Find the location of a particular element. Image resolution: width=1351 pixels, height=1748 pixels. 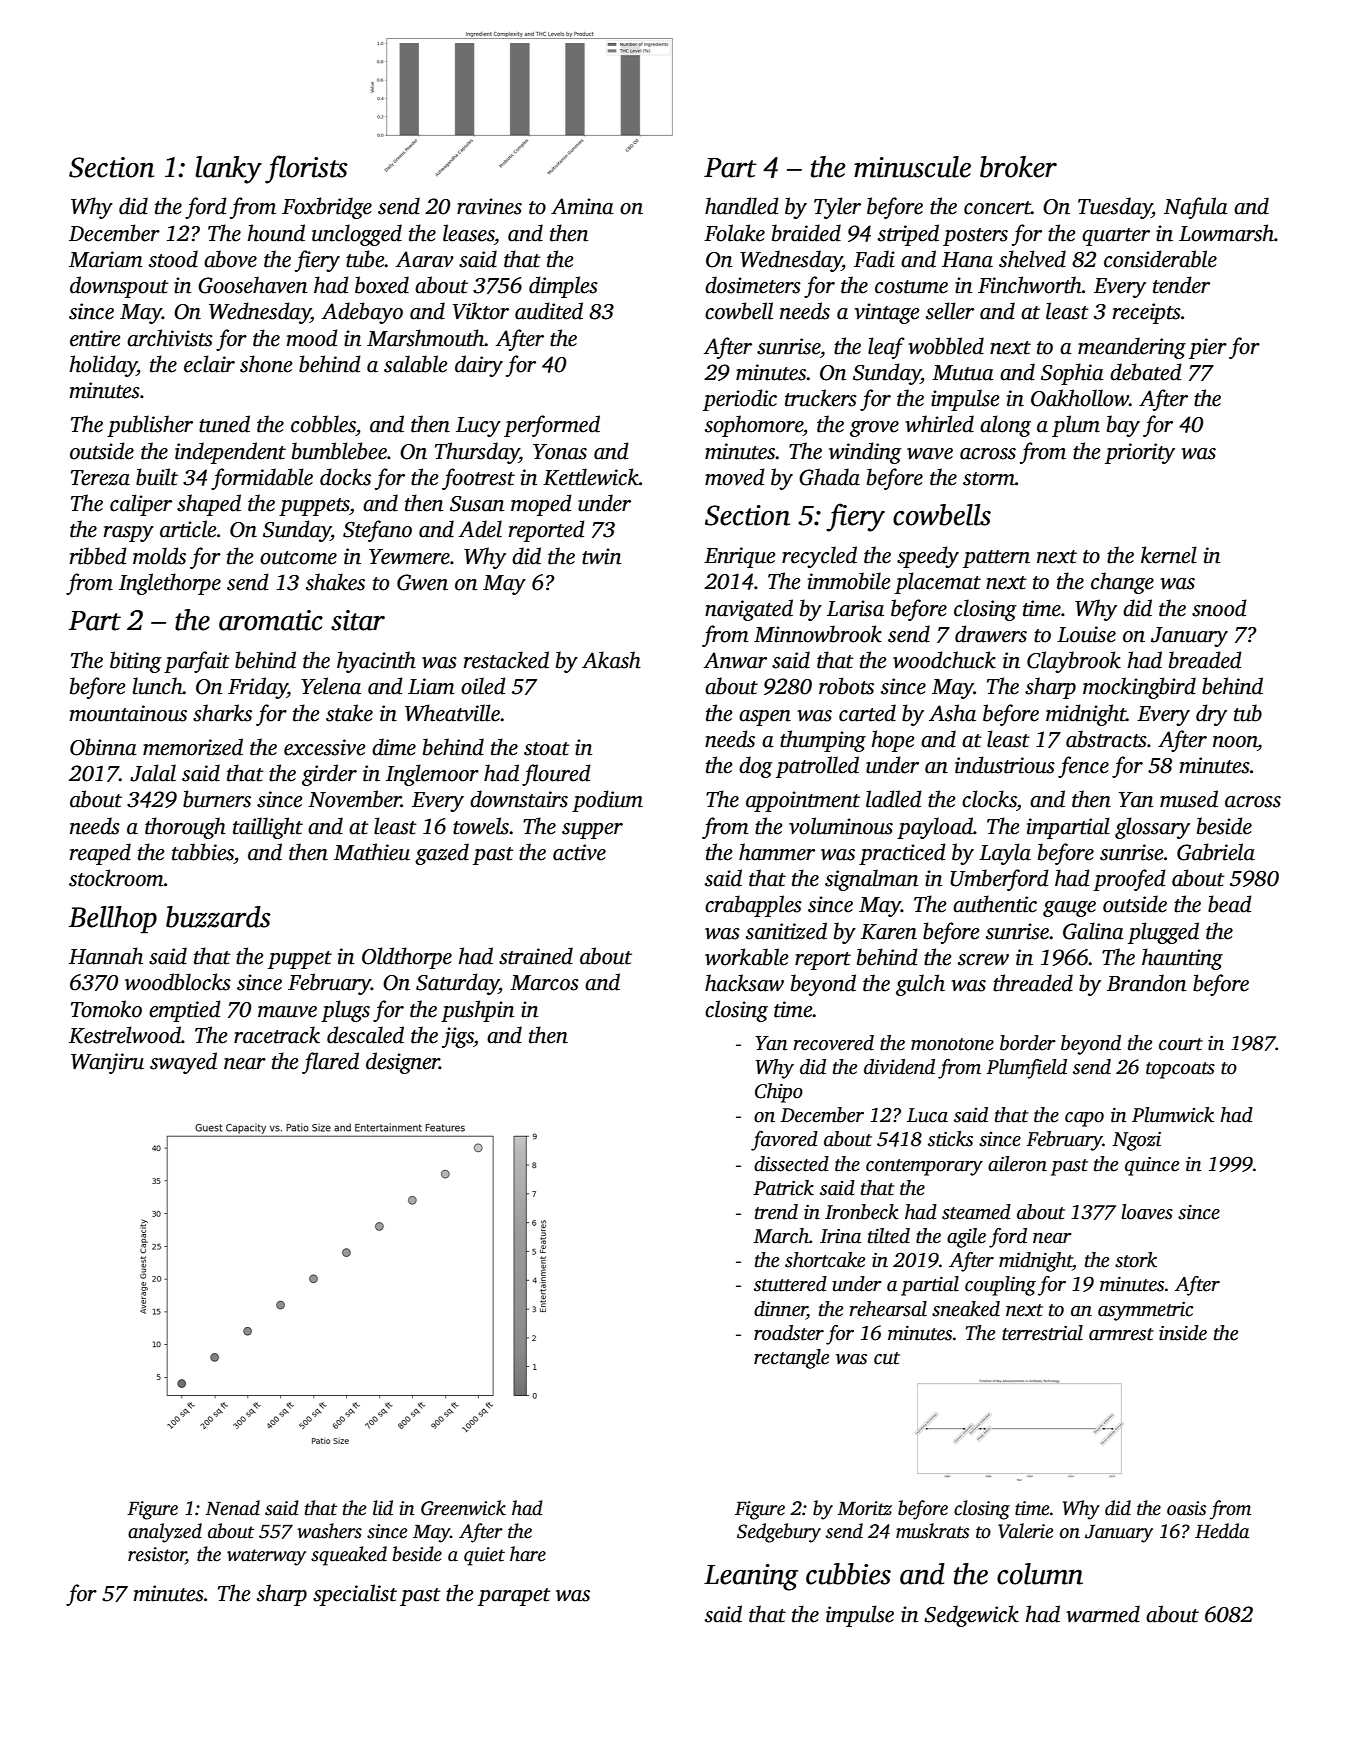

Gabriela is located at coordinates (1216, 852).
